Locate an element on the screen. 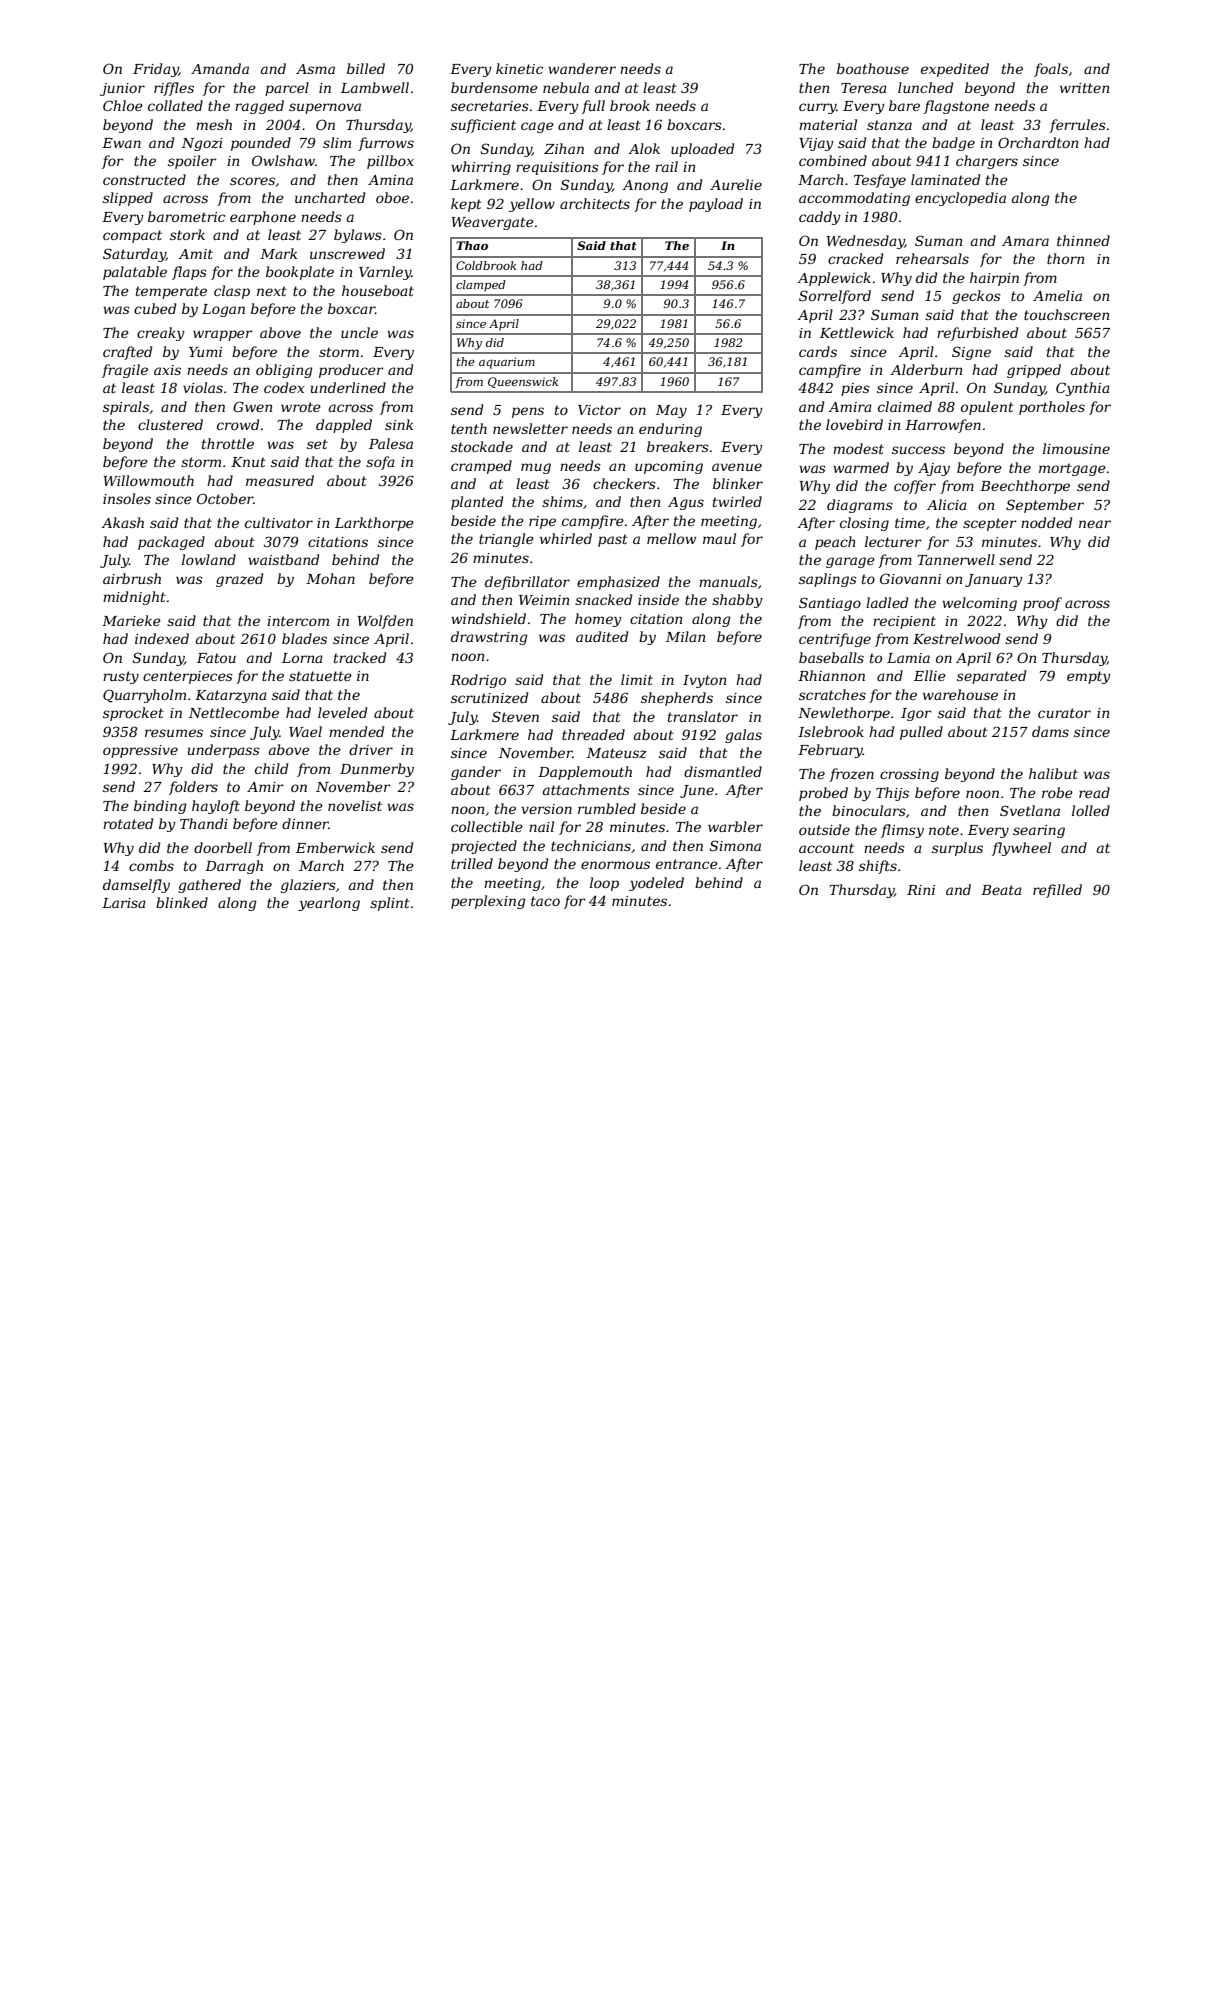  uploaded is located at coordinates (702, 150).
